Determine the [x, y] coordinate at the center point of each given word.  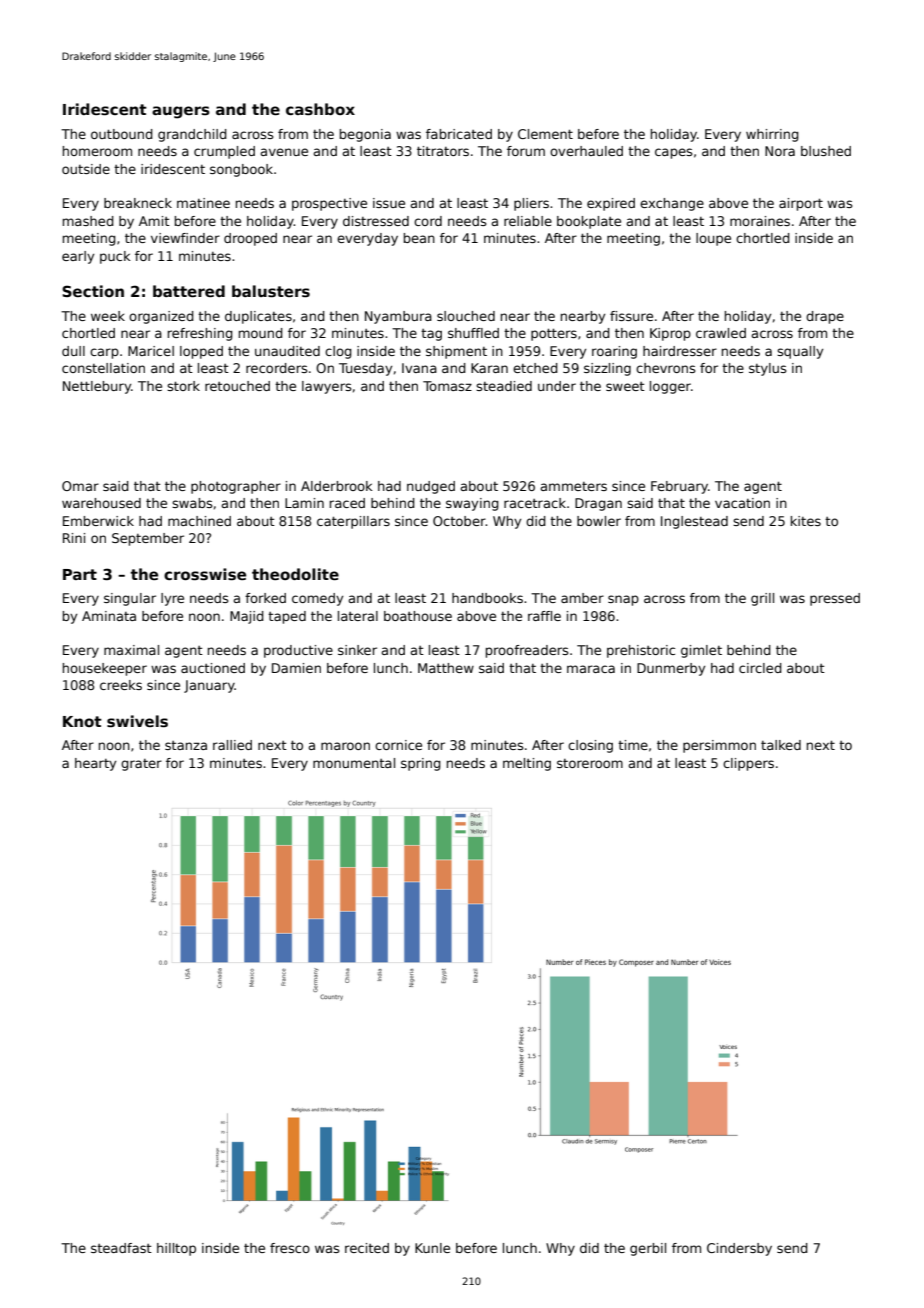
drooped [250, 239]
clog [338, 352]
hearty [95, 764]
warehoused [101, 503]
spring [421, 764]
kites [806, 521]
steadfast [121, 1248]
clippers [748, 764]
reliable [528, 221]
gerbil [648, 1249]
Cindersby [739, 1249]
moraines [760, 221]
